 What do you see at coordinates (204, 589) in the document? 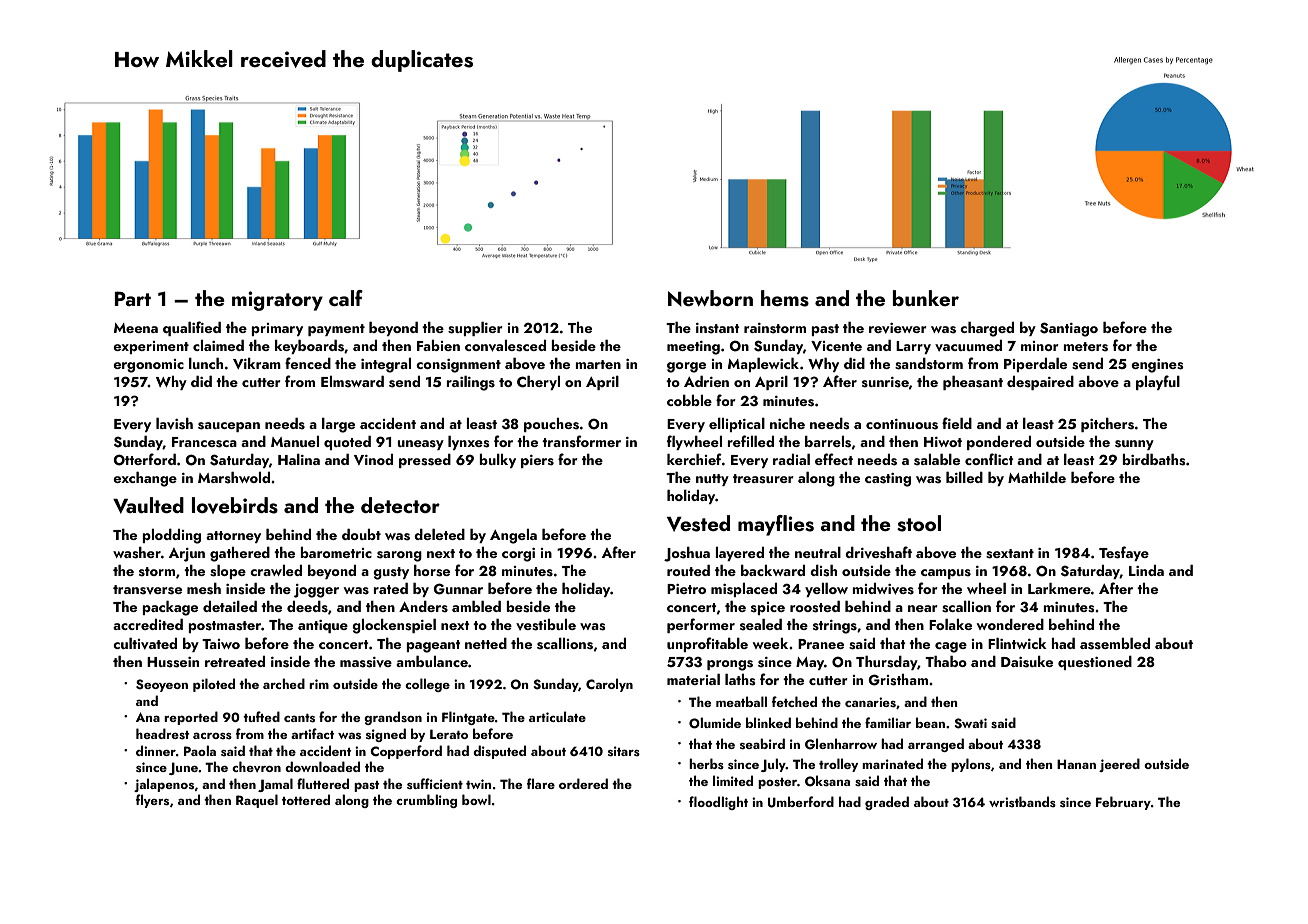
I see `mesh` at bounding box center [204, 589].
